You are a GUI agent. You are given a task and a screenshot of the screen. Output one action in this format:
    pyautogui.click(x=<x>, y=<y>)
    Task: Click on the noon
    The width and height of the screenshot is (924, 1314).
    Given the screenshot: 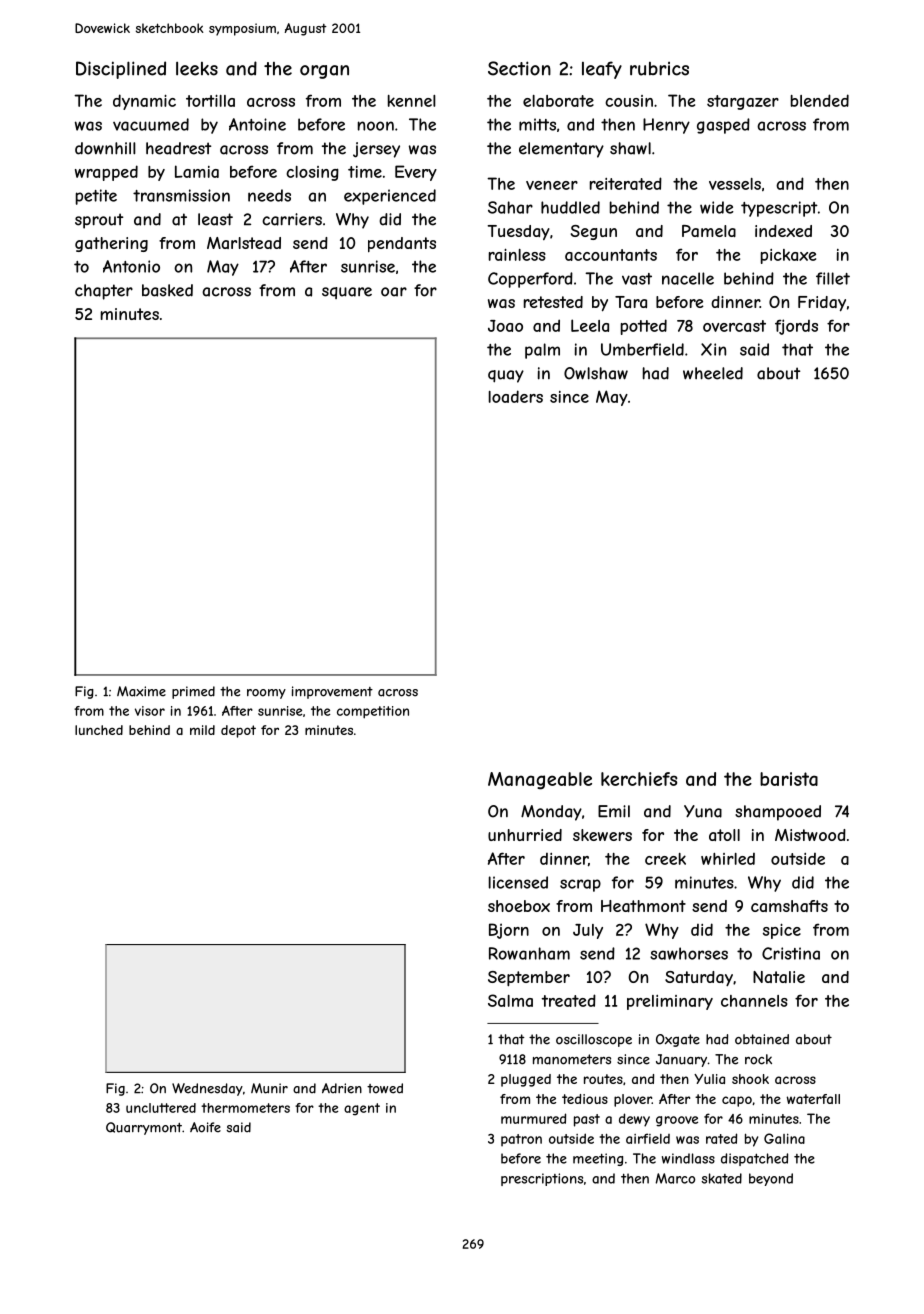 What is the action you would take?
    pyautogui.click(x=376, y=126)
